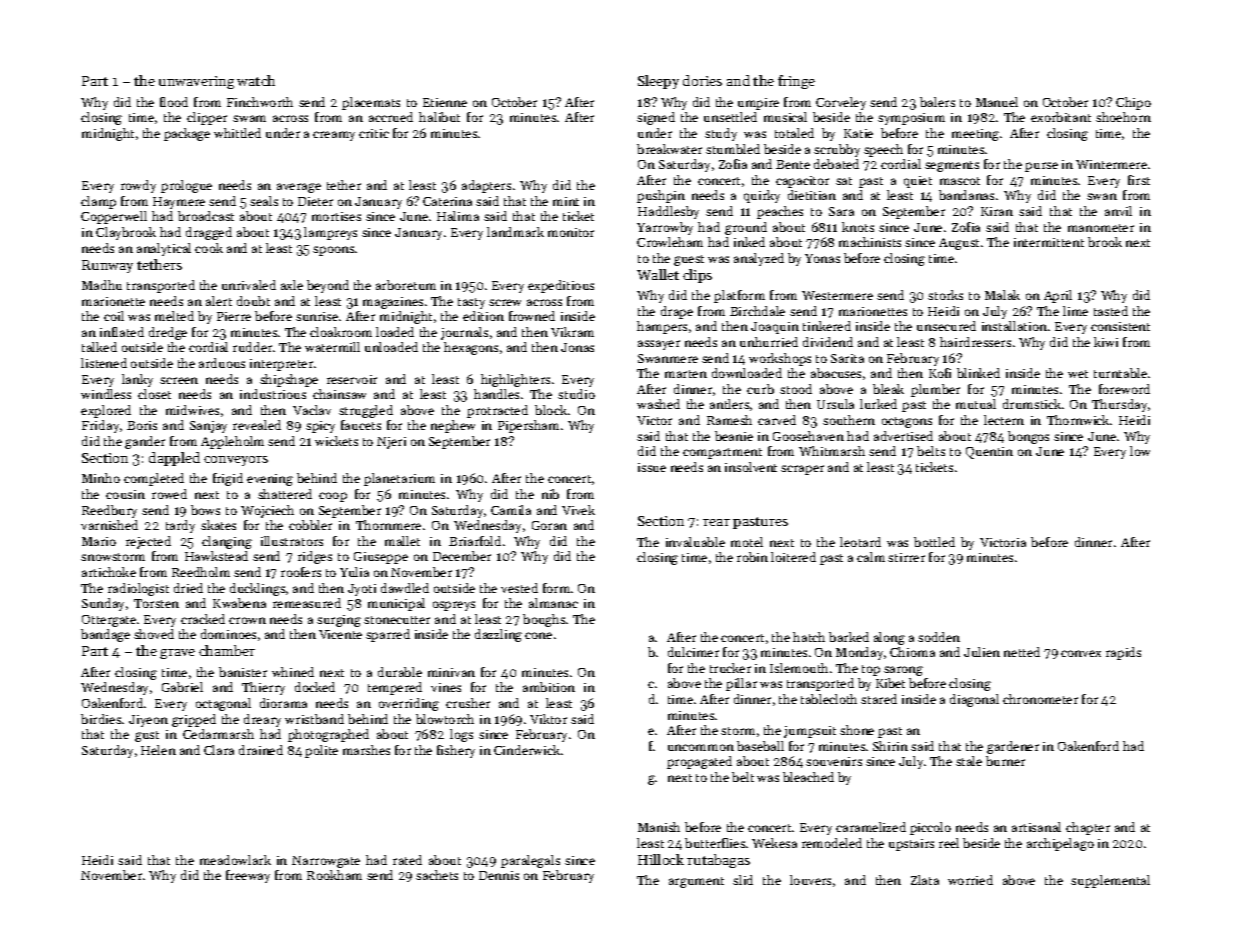 This screenshot has height=952, width=1233. What do you see at coordinates (158, 750) in the screenshot?
I see `Helen` at bounding box center [158, 750].
